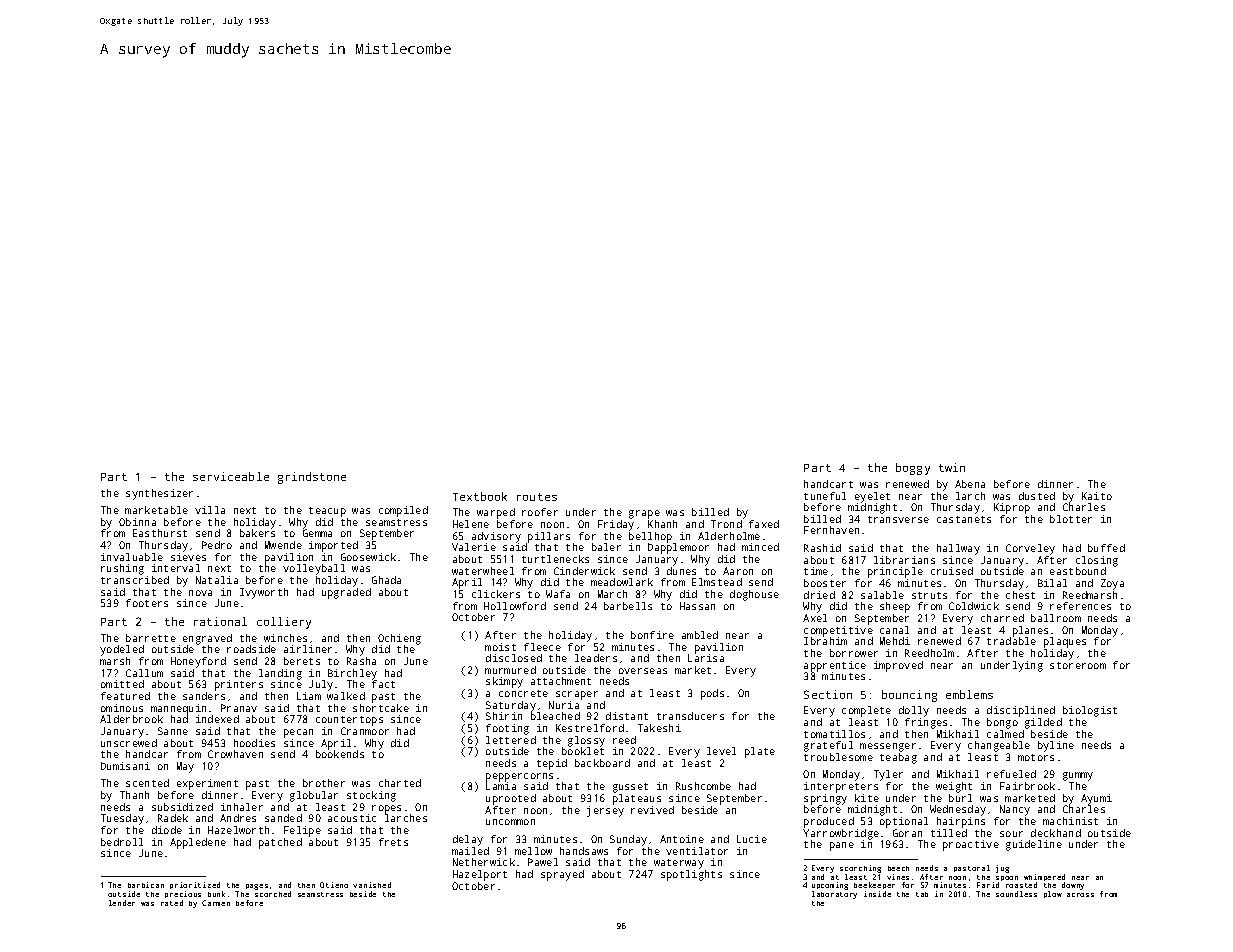 The image size is (1233, 952). Describe the element at coordinates (207, 639) in the screenshot. I see `engraved` at that location.
